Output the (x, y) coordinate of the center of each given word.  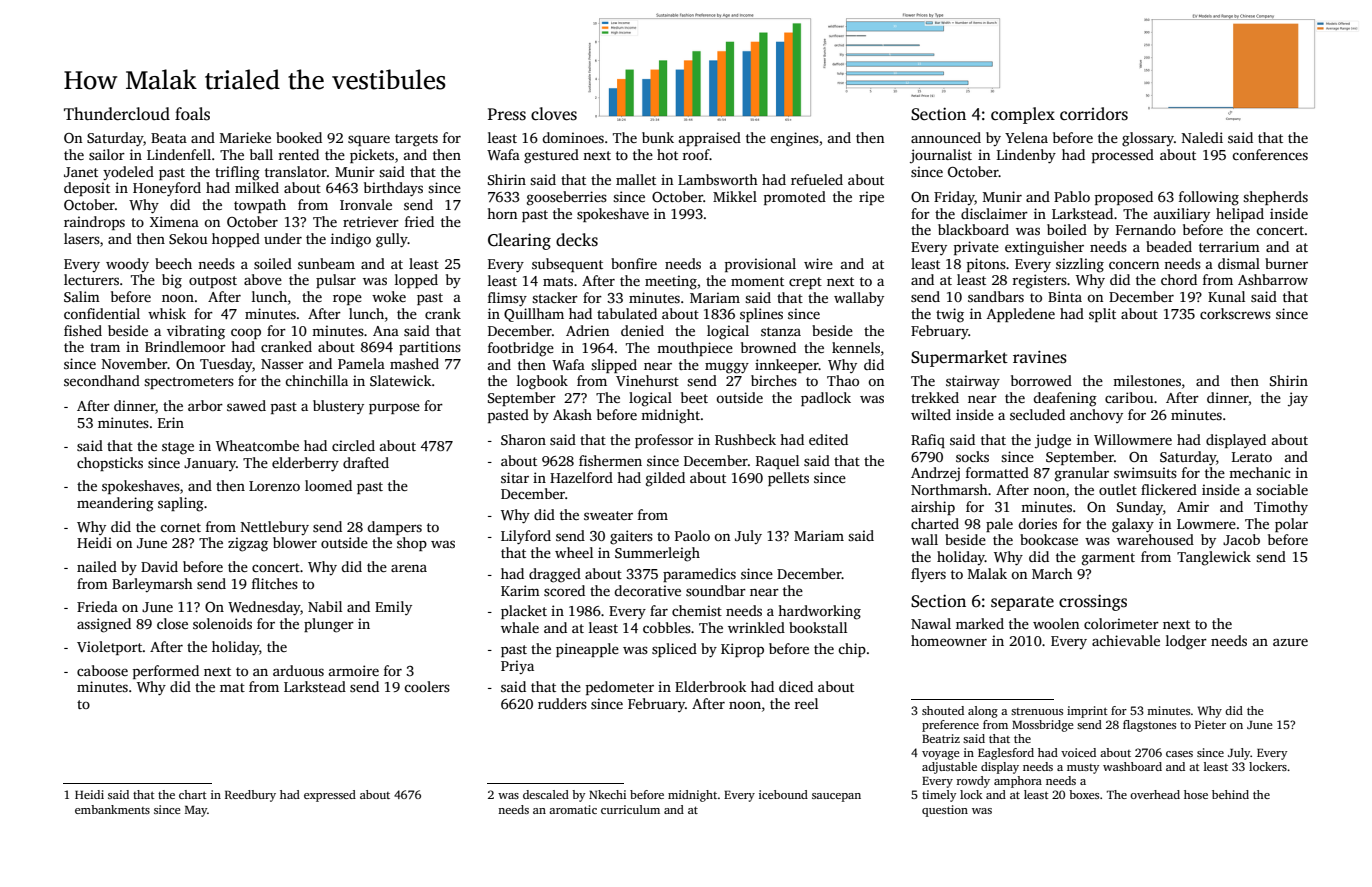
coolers (427, 686)
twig (950, 315)
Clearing (519, 241)
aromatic (573, 809)
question (945, 811)
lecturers (91, 279)
